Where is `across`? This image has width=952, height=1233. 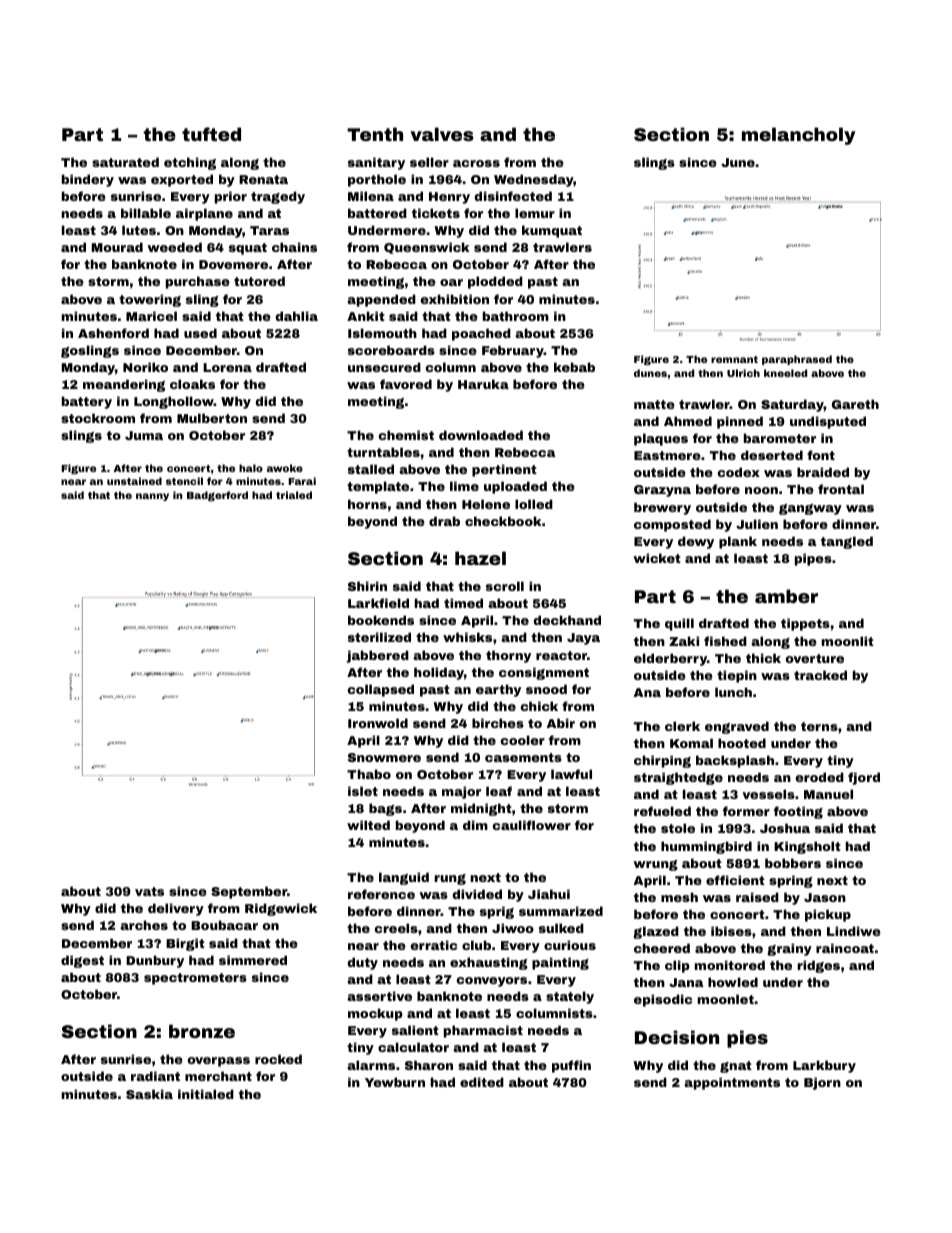 across is located at coordinates (476, 163).
